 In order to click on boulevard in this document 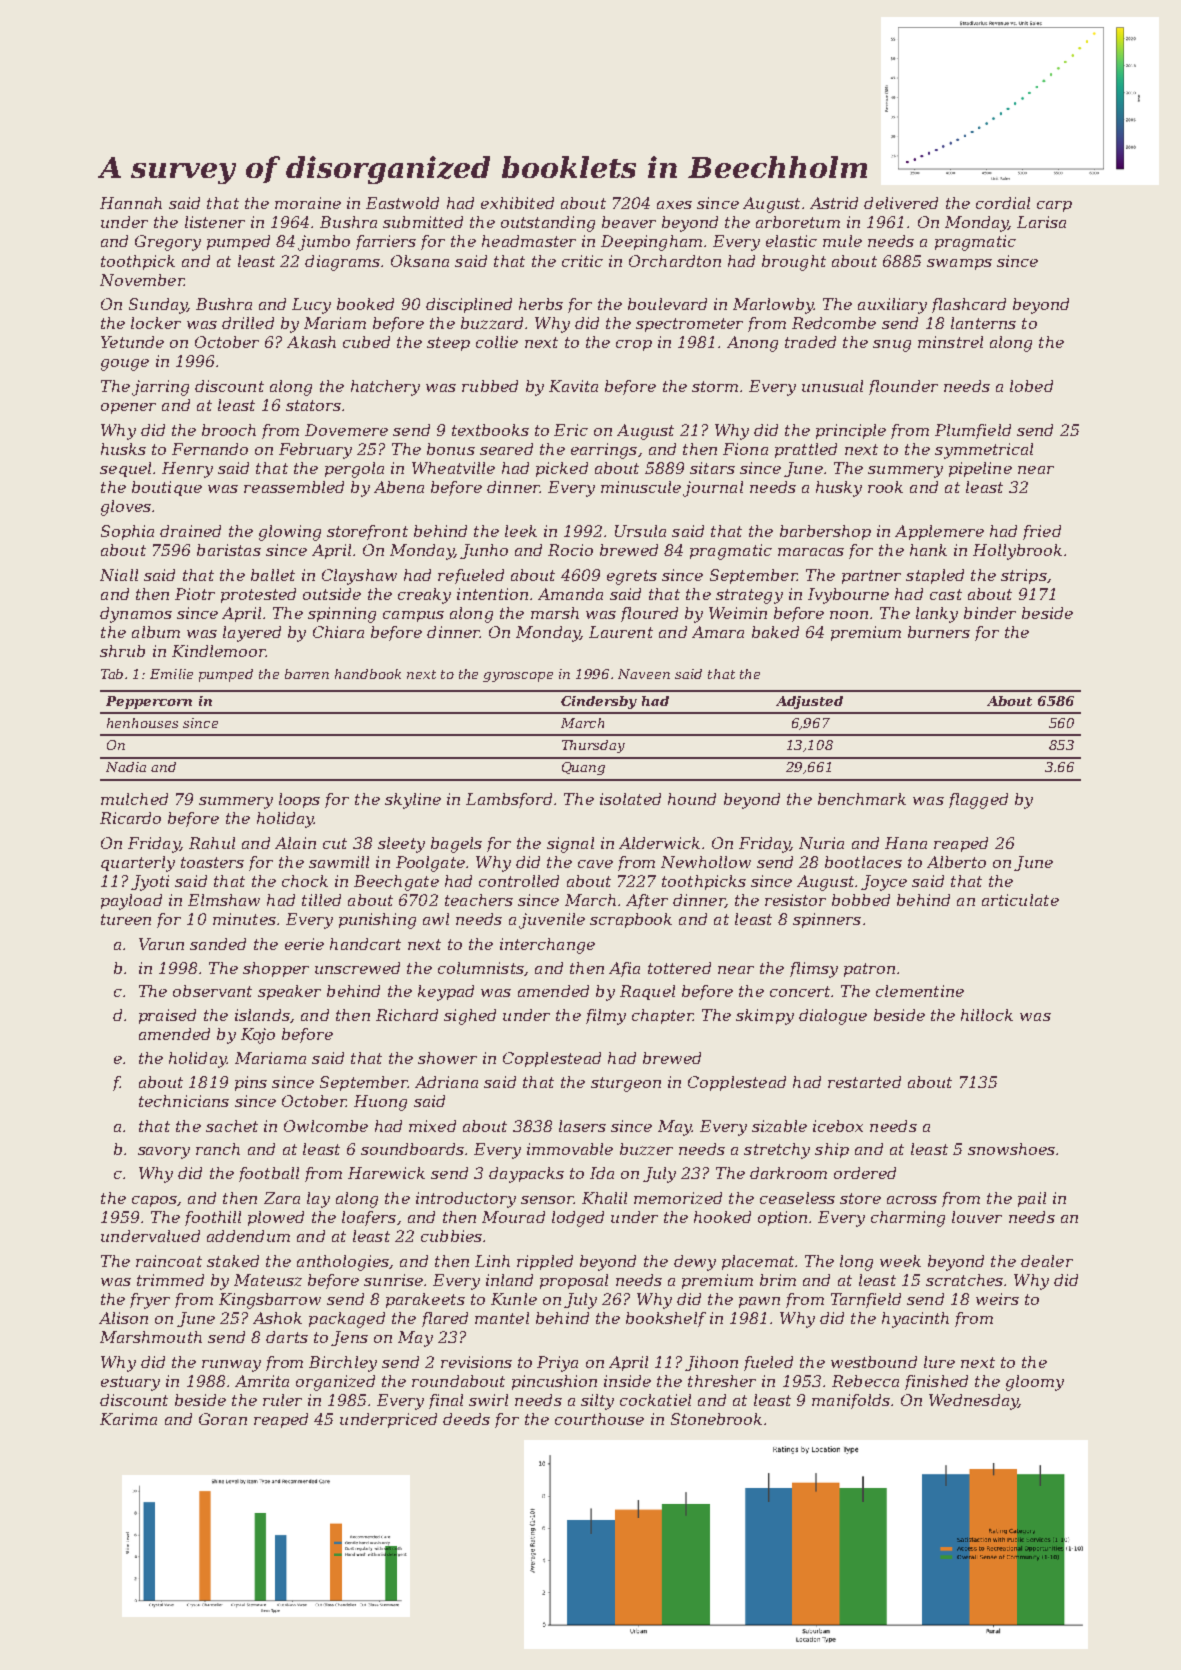, I will do `click(667, 304)`.
